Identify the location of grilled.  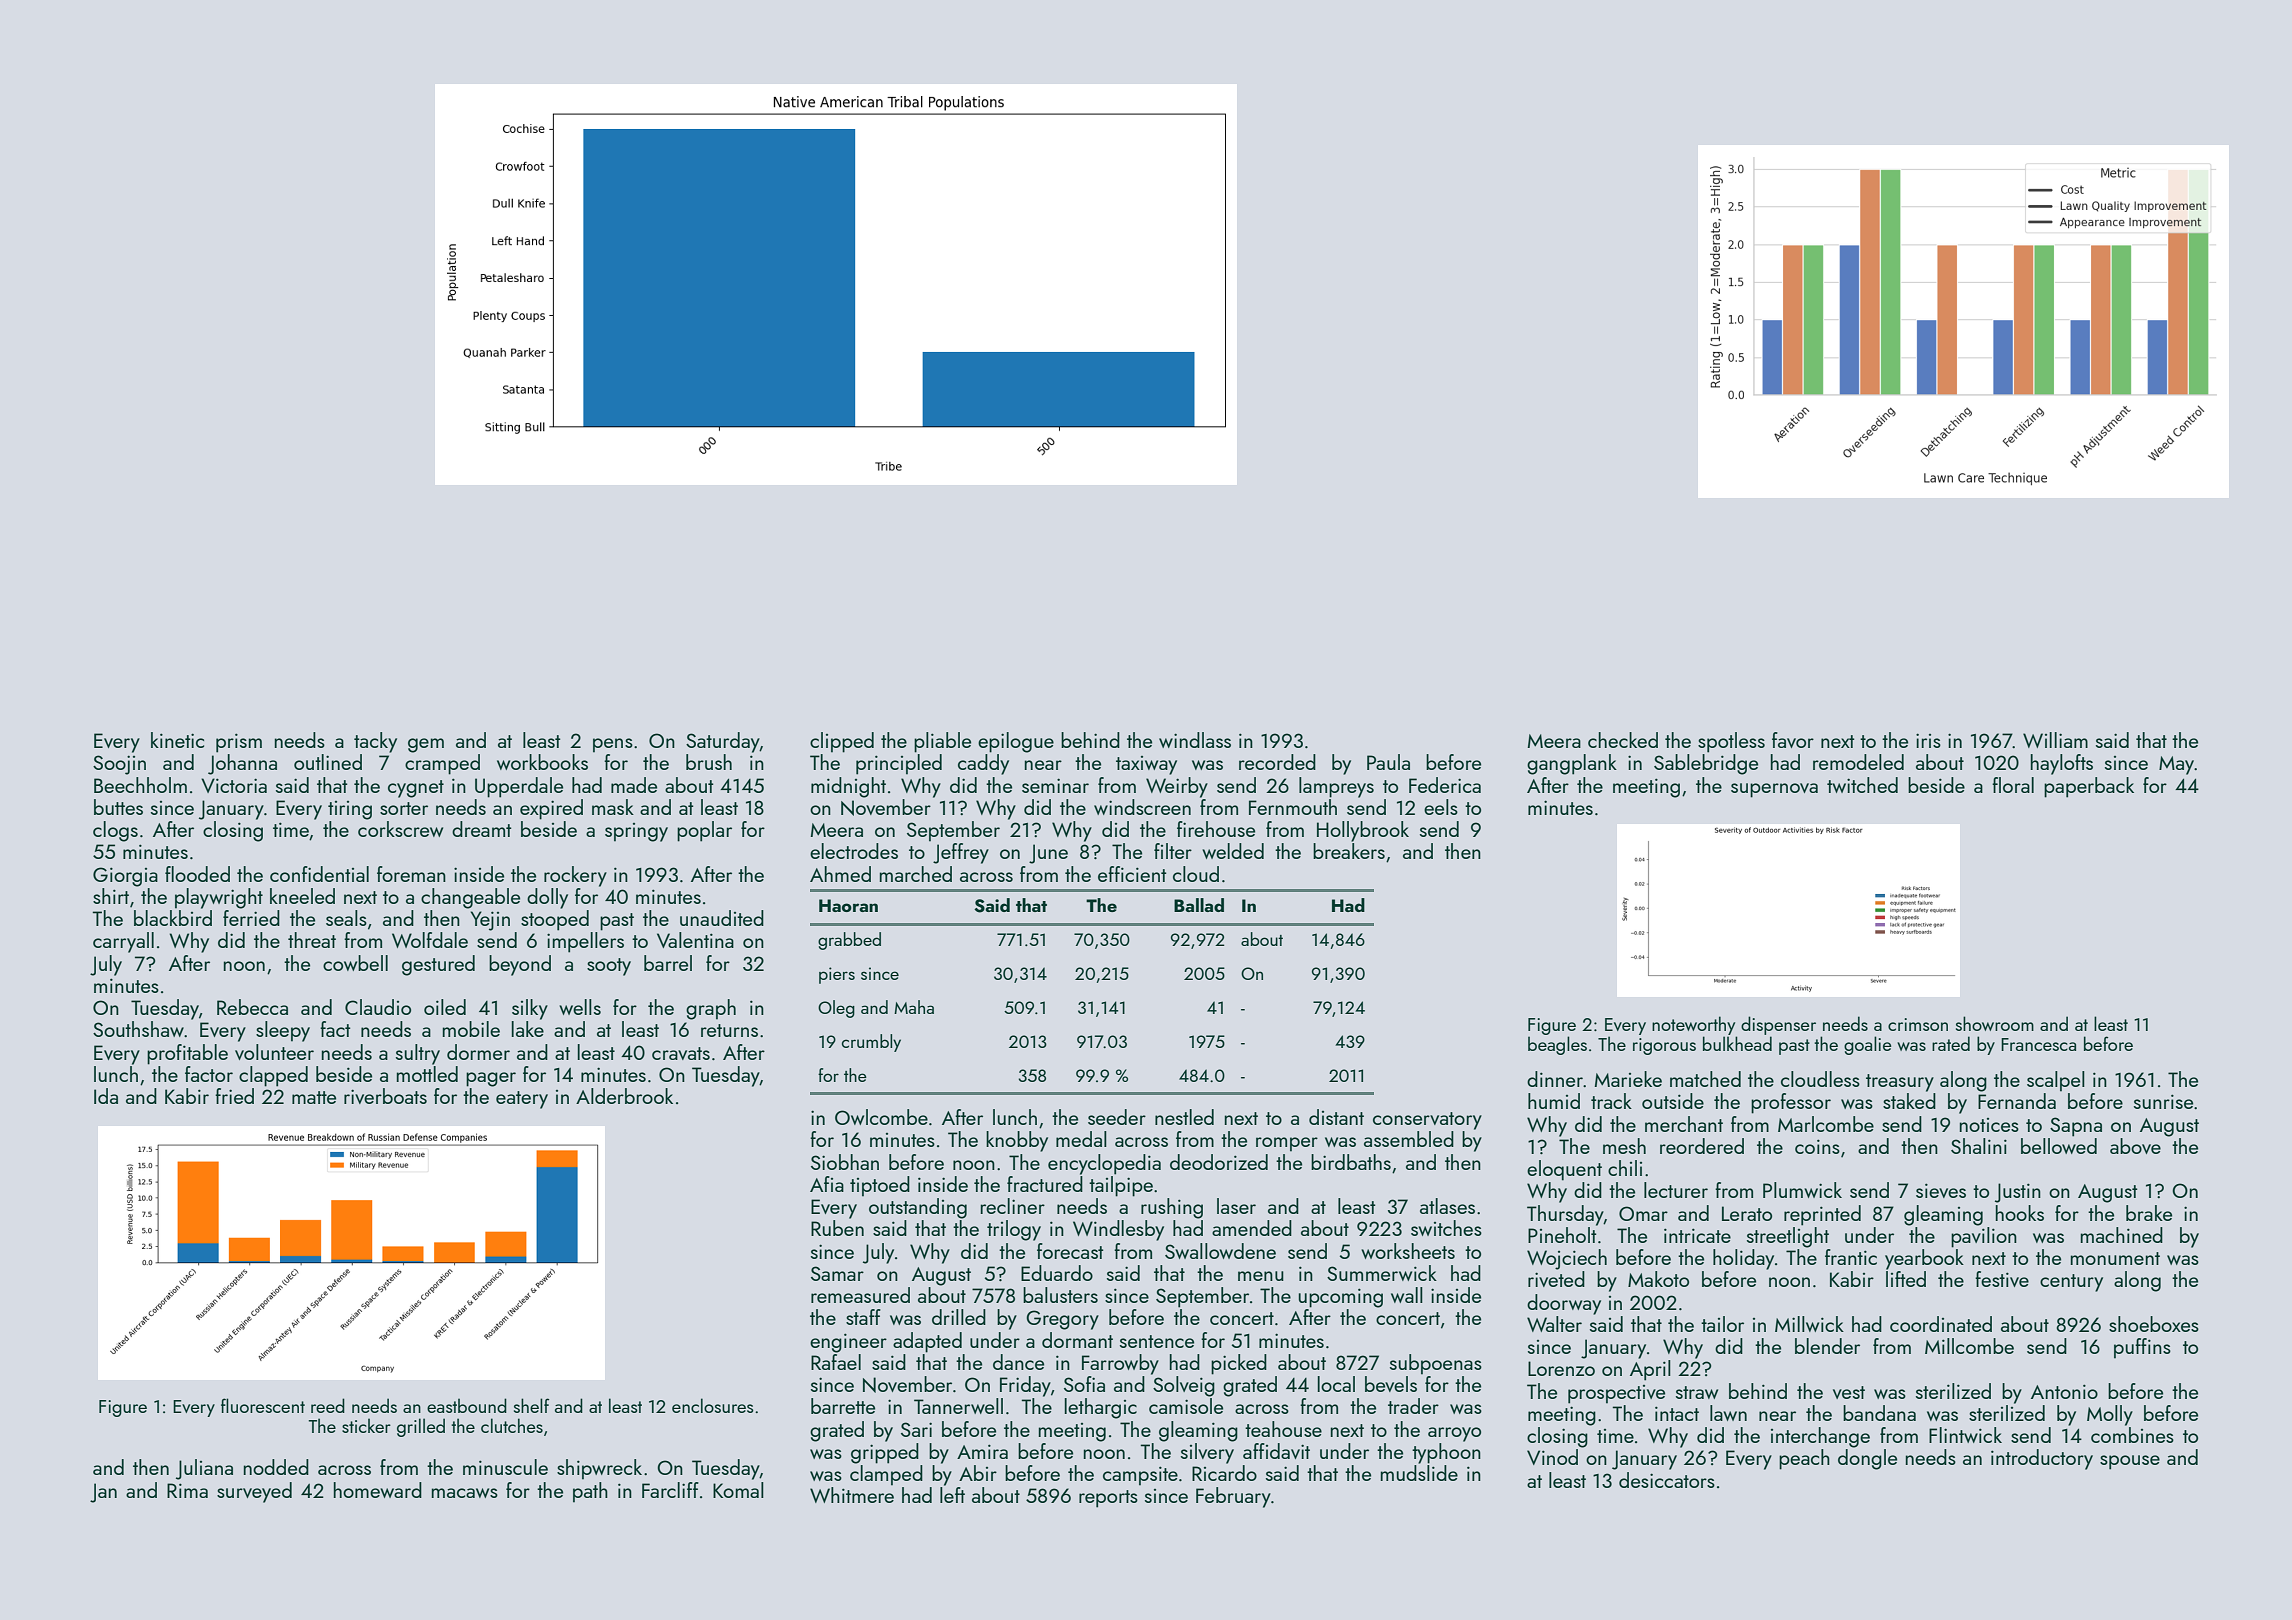
(421, 1427).
